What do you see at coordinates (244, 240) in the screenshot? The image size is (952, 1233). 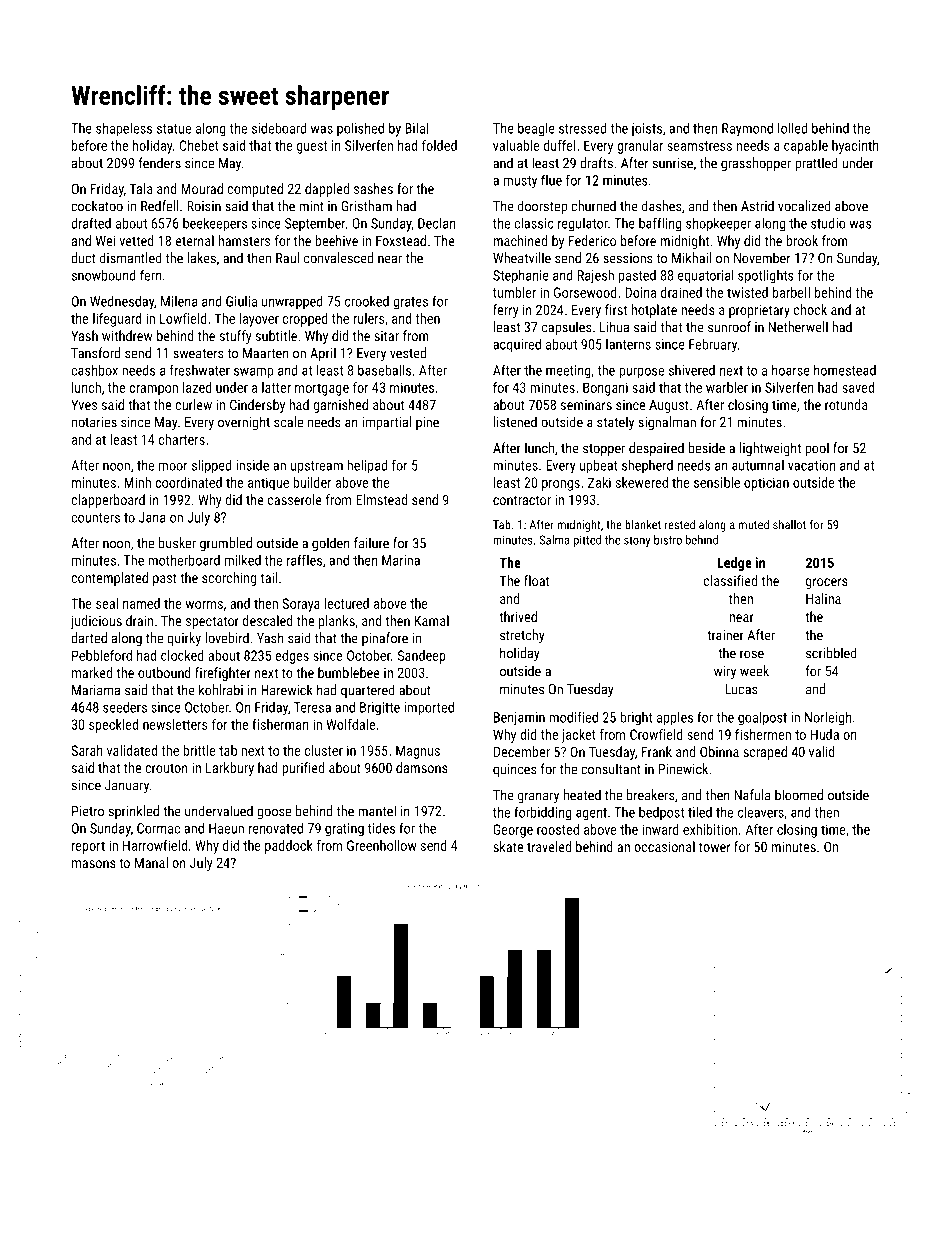 I see `hamsters` at bounding box center [244, 240].
